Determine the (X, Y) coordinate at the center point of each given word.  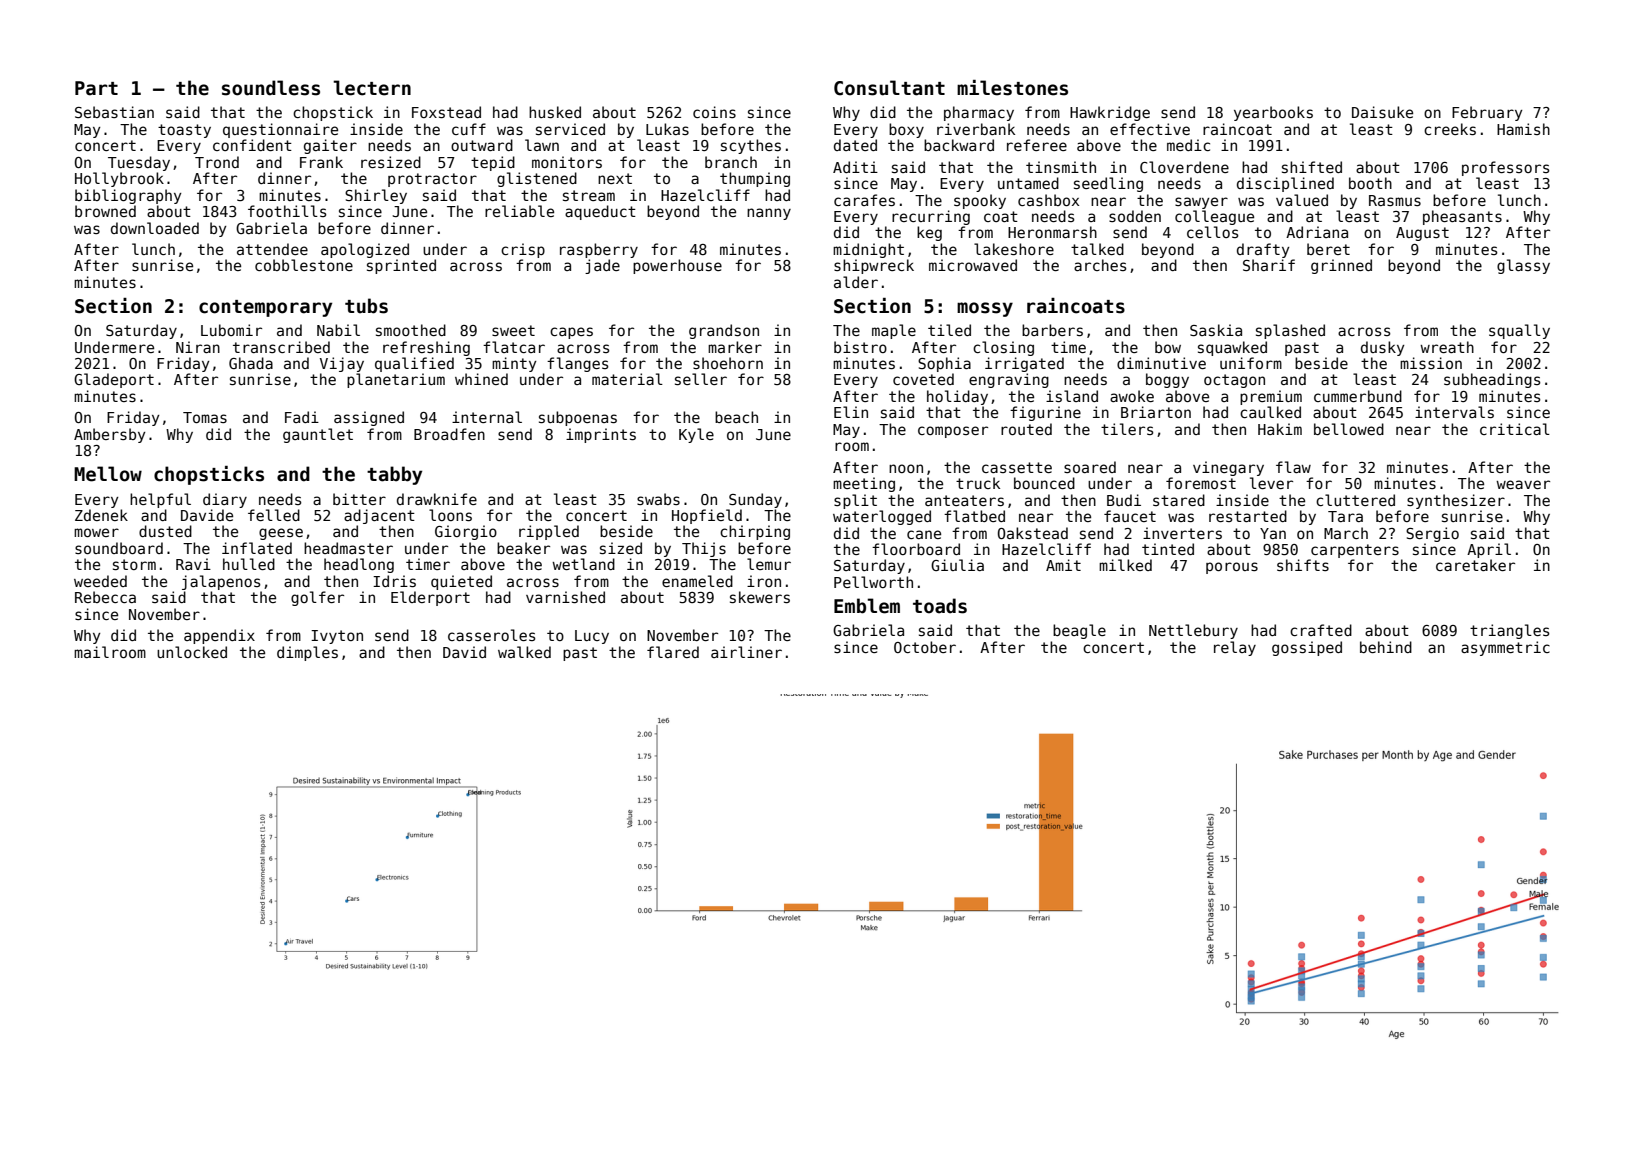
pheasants (1462, 217)
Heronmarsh (1052, 232)
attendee (272, 249)
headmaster (348, 548)
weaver (1523, 484)
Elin (851, 412)
